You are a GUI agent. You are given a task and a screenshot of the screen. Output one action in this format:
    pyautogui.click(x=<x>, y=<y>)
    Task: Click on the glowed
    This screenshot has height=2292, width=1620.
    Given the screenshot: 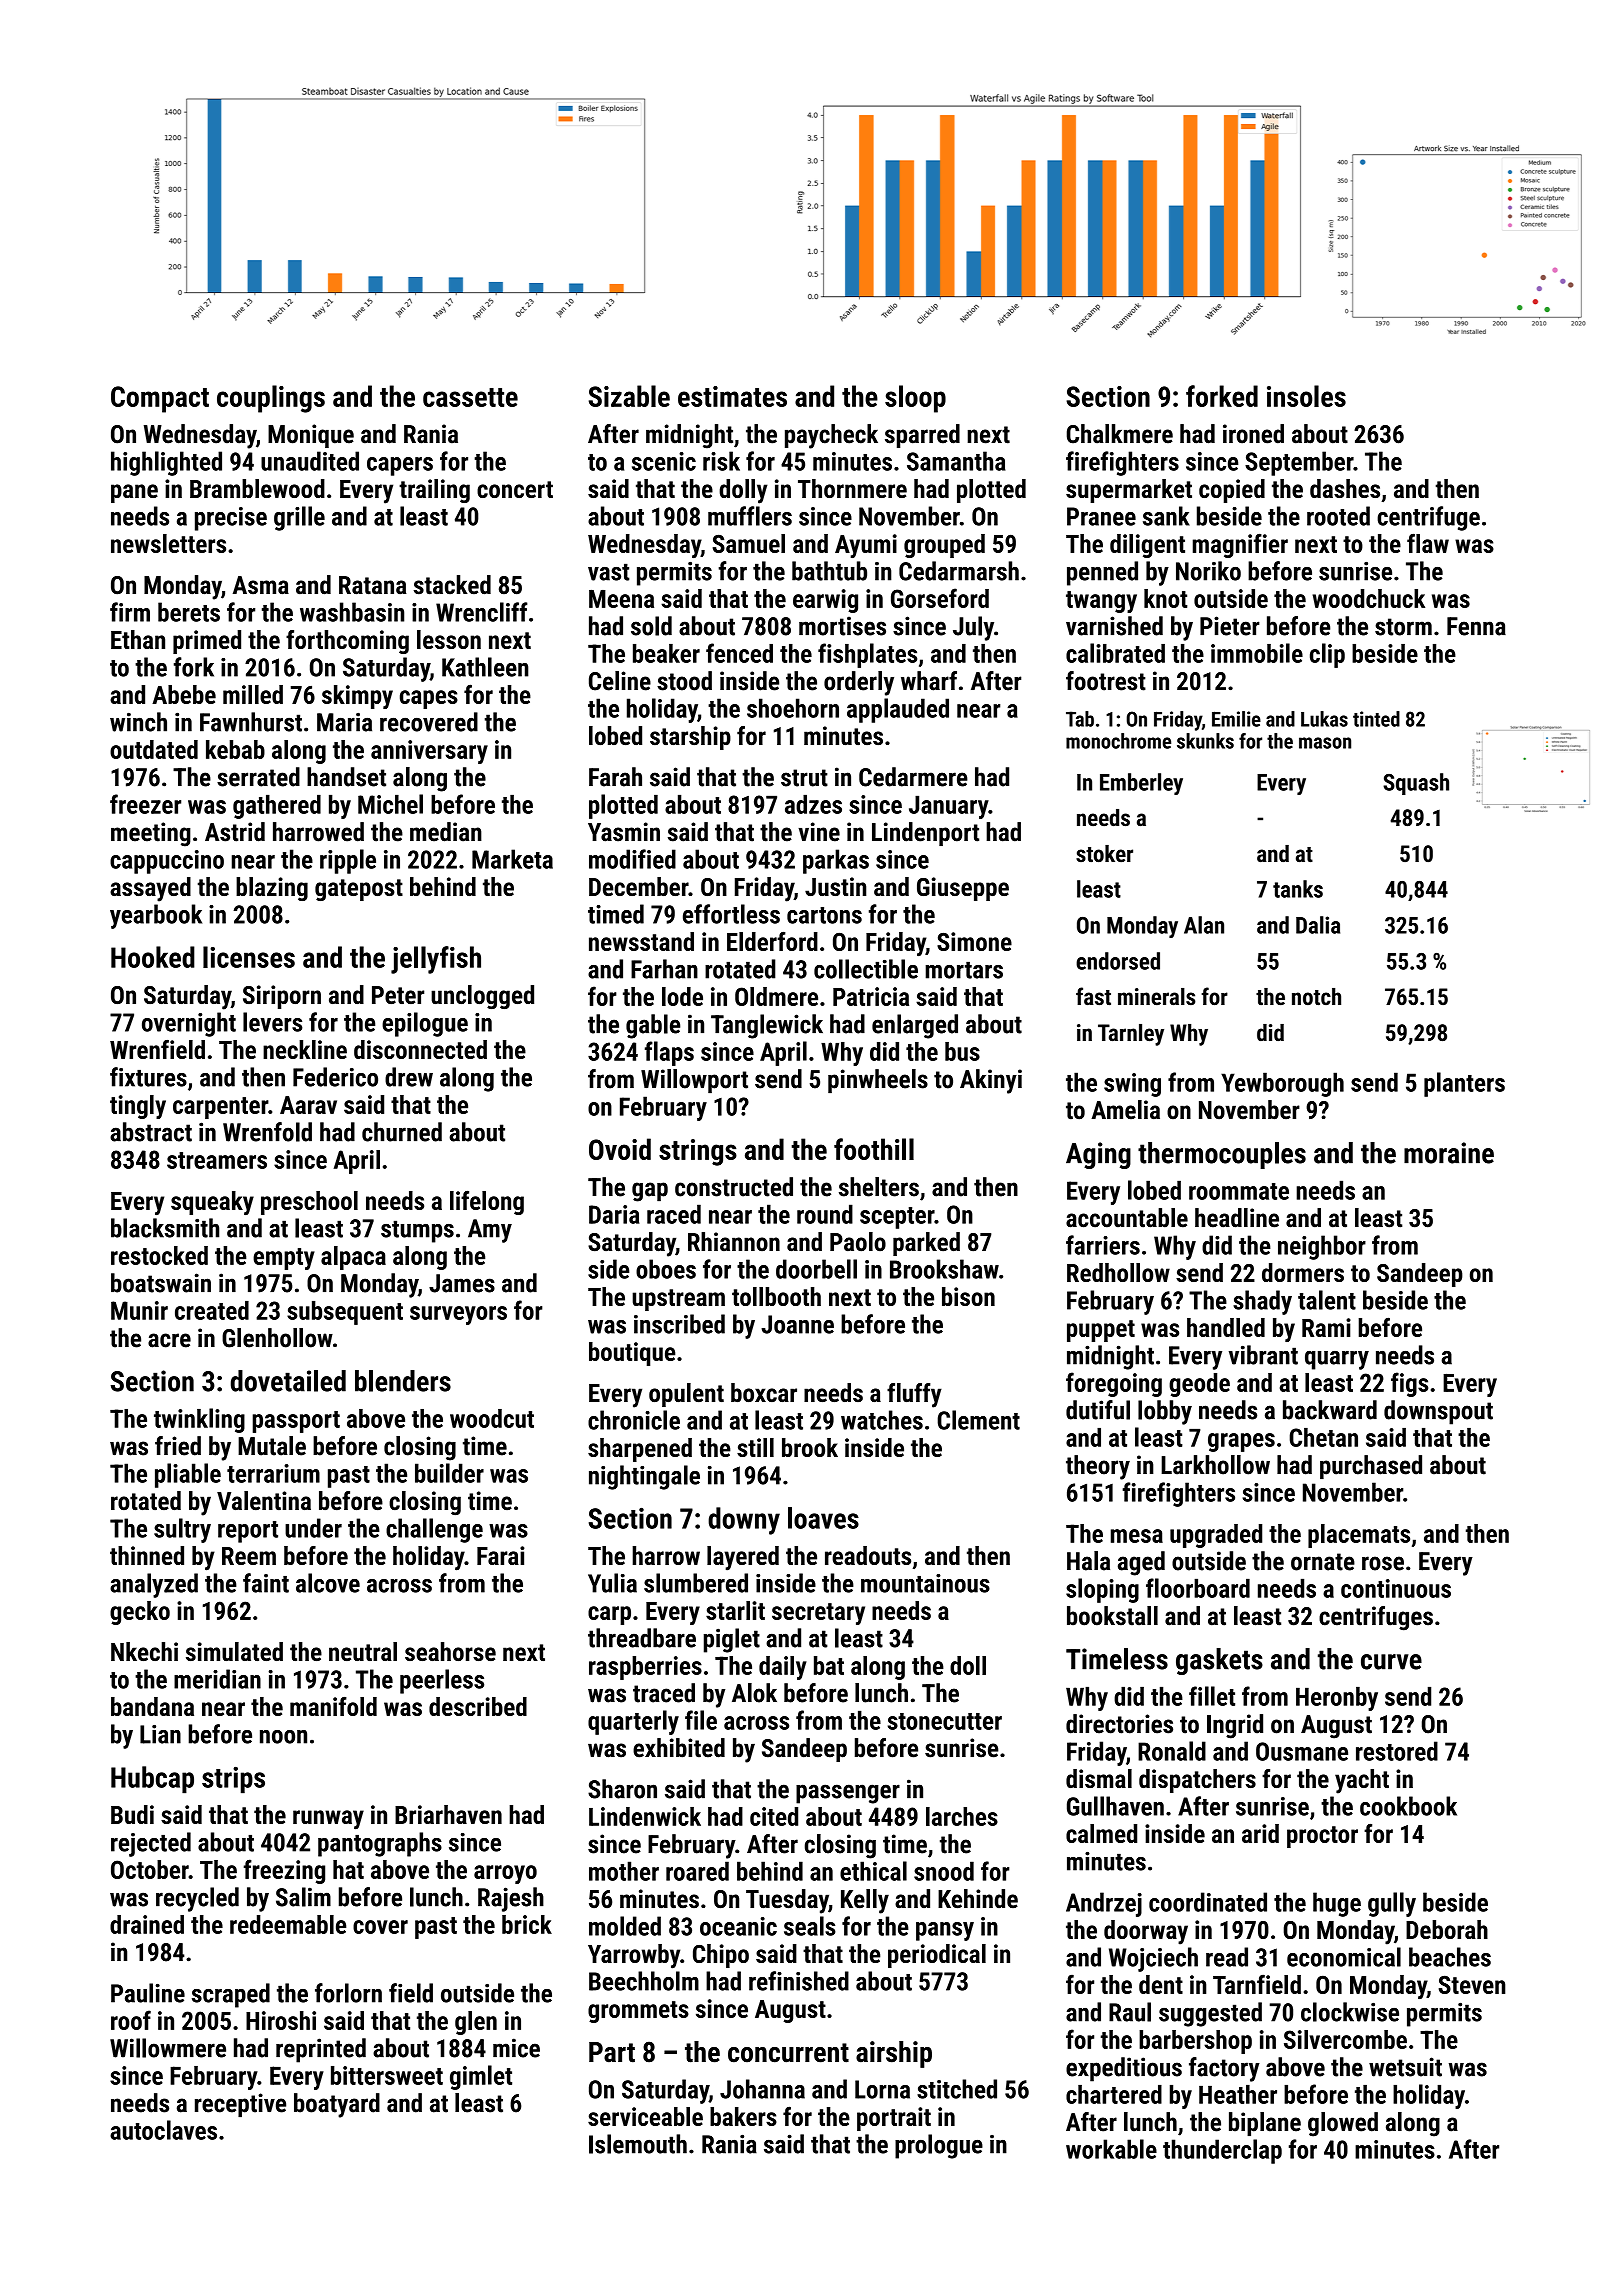 What is the action you would take?
    pyautogui.click(x=1343, y=2124)
